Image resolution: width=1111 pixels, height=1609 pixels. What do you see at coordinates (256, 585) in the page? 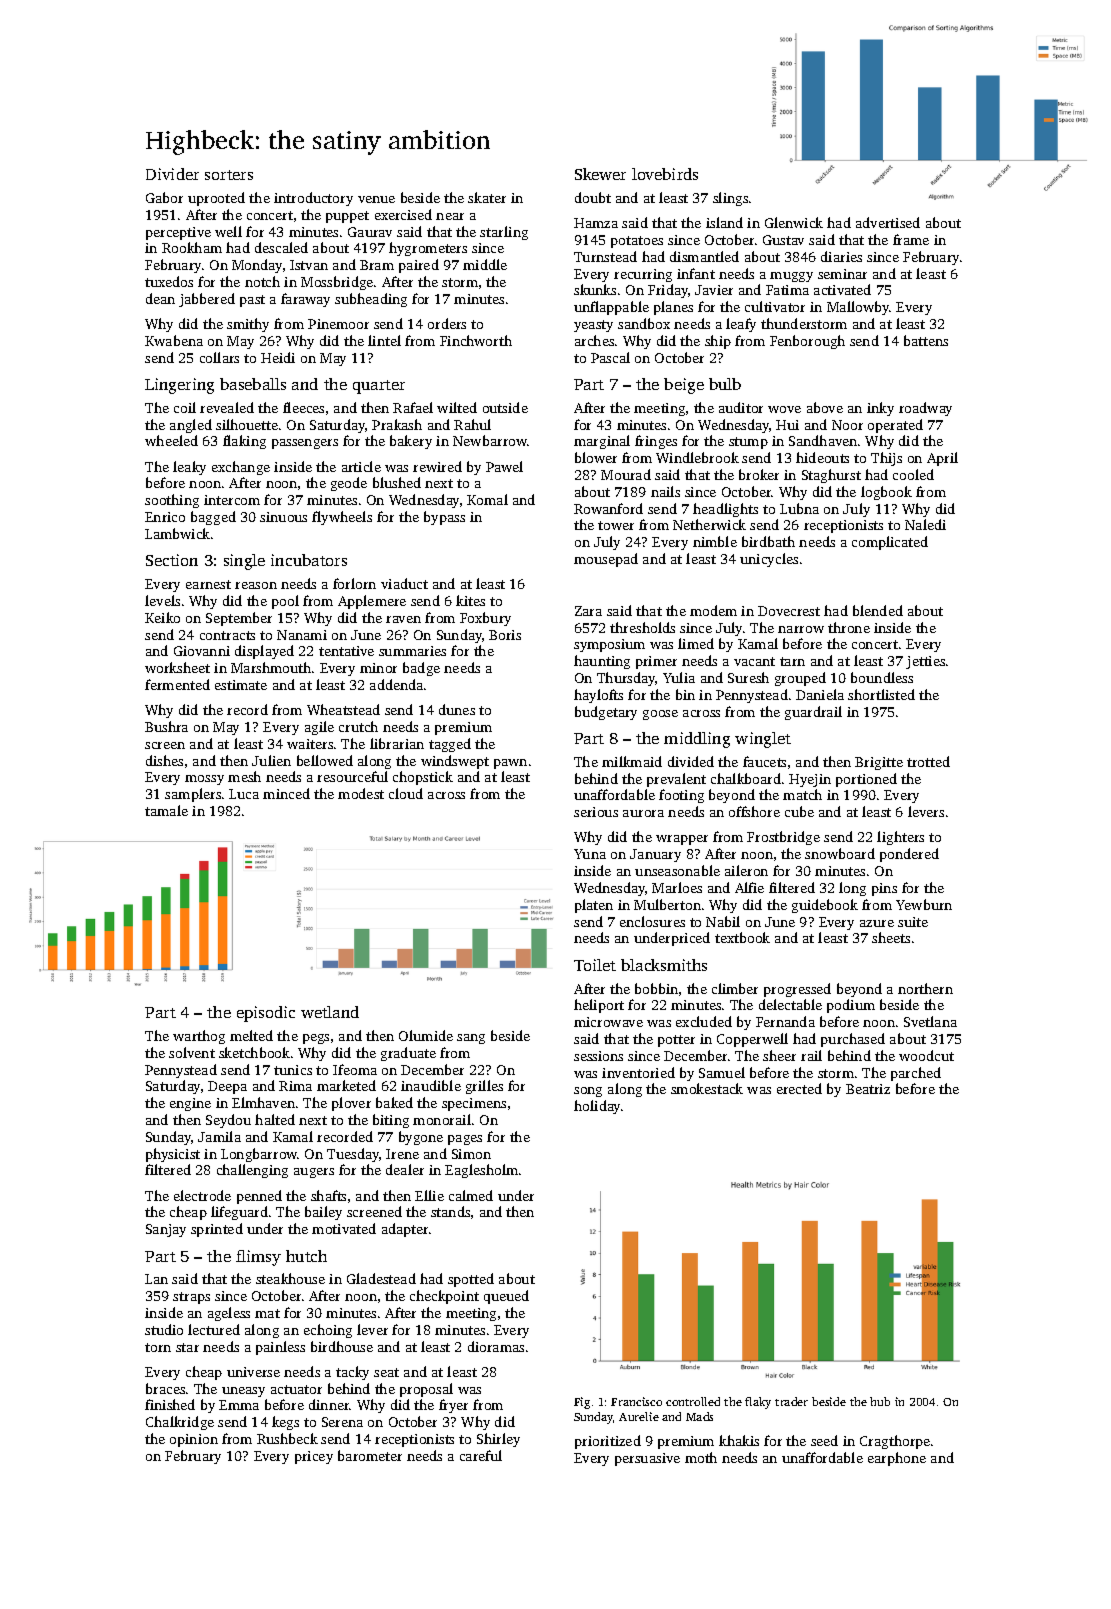
I see `reason` at bounding box center [256, 585].
